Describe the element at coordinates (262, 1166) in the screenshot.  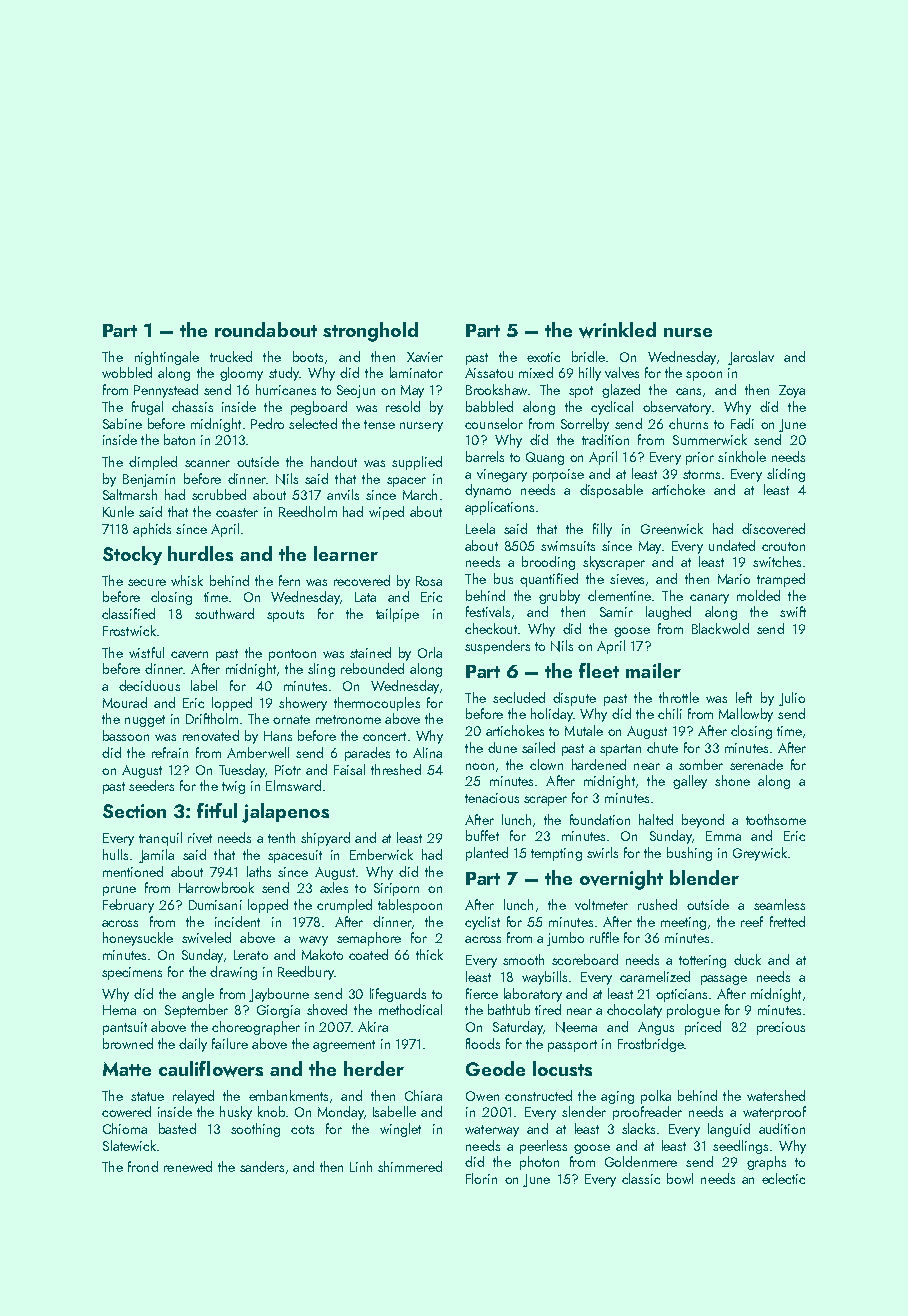
I see `sanders` at that location.
